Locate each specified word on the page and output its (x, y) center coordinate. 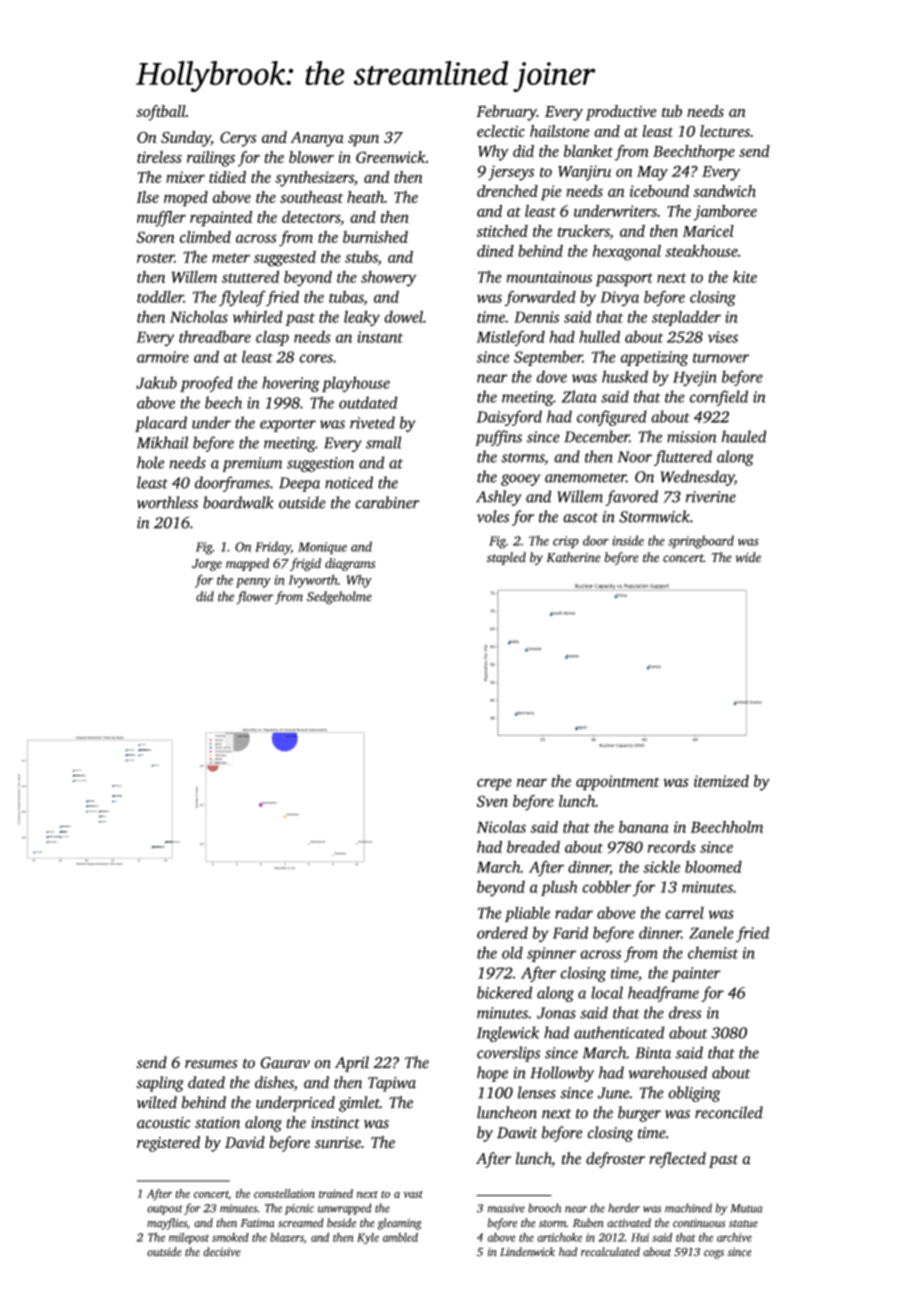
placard (161, 424)
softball (161, 113)
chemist (713, 952)
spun (363, 141)
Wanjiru (584, 173)
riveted (372, 422)
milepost (189, 1238)
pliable (527, 914)
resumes (211, 1064)
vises (723, 337)
